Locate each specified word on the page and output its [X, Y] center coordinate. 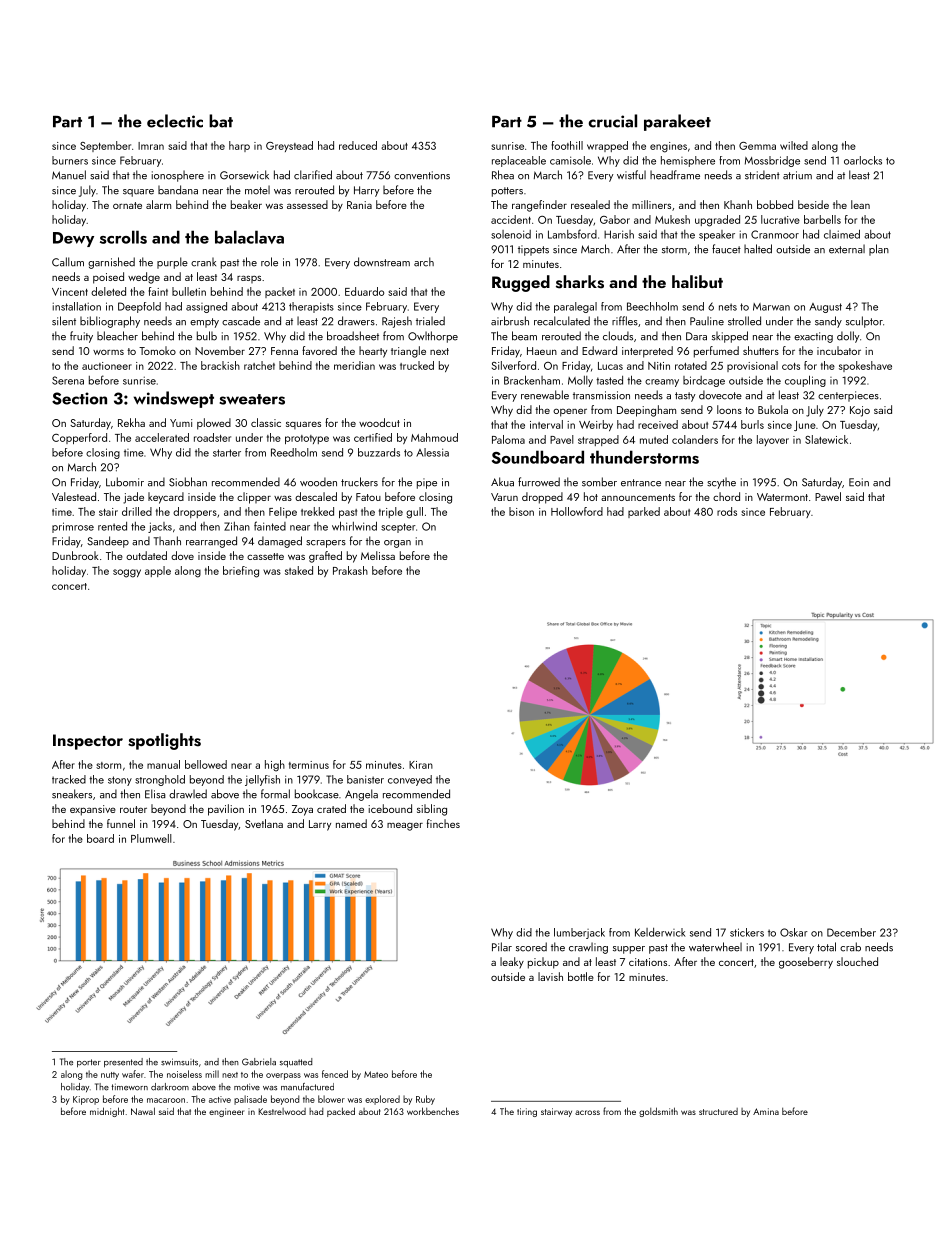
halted [758, 249]
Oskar [794, 932]
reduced [358, 145]
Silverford [514, 365]
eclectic [175, 121]
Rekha [131, 422]
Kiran [421, 765]
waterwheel [715, 947]
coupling [805, 381]
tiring [527, 1112]
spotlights [164, 741]
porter [89, 1063]
